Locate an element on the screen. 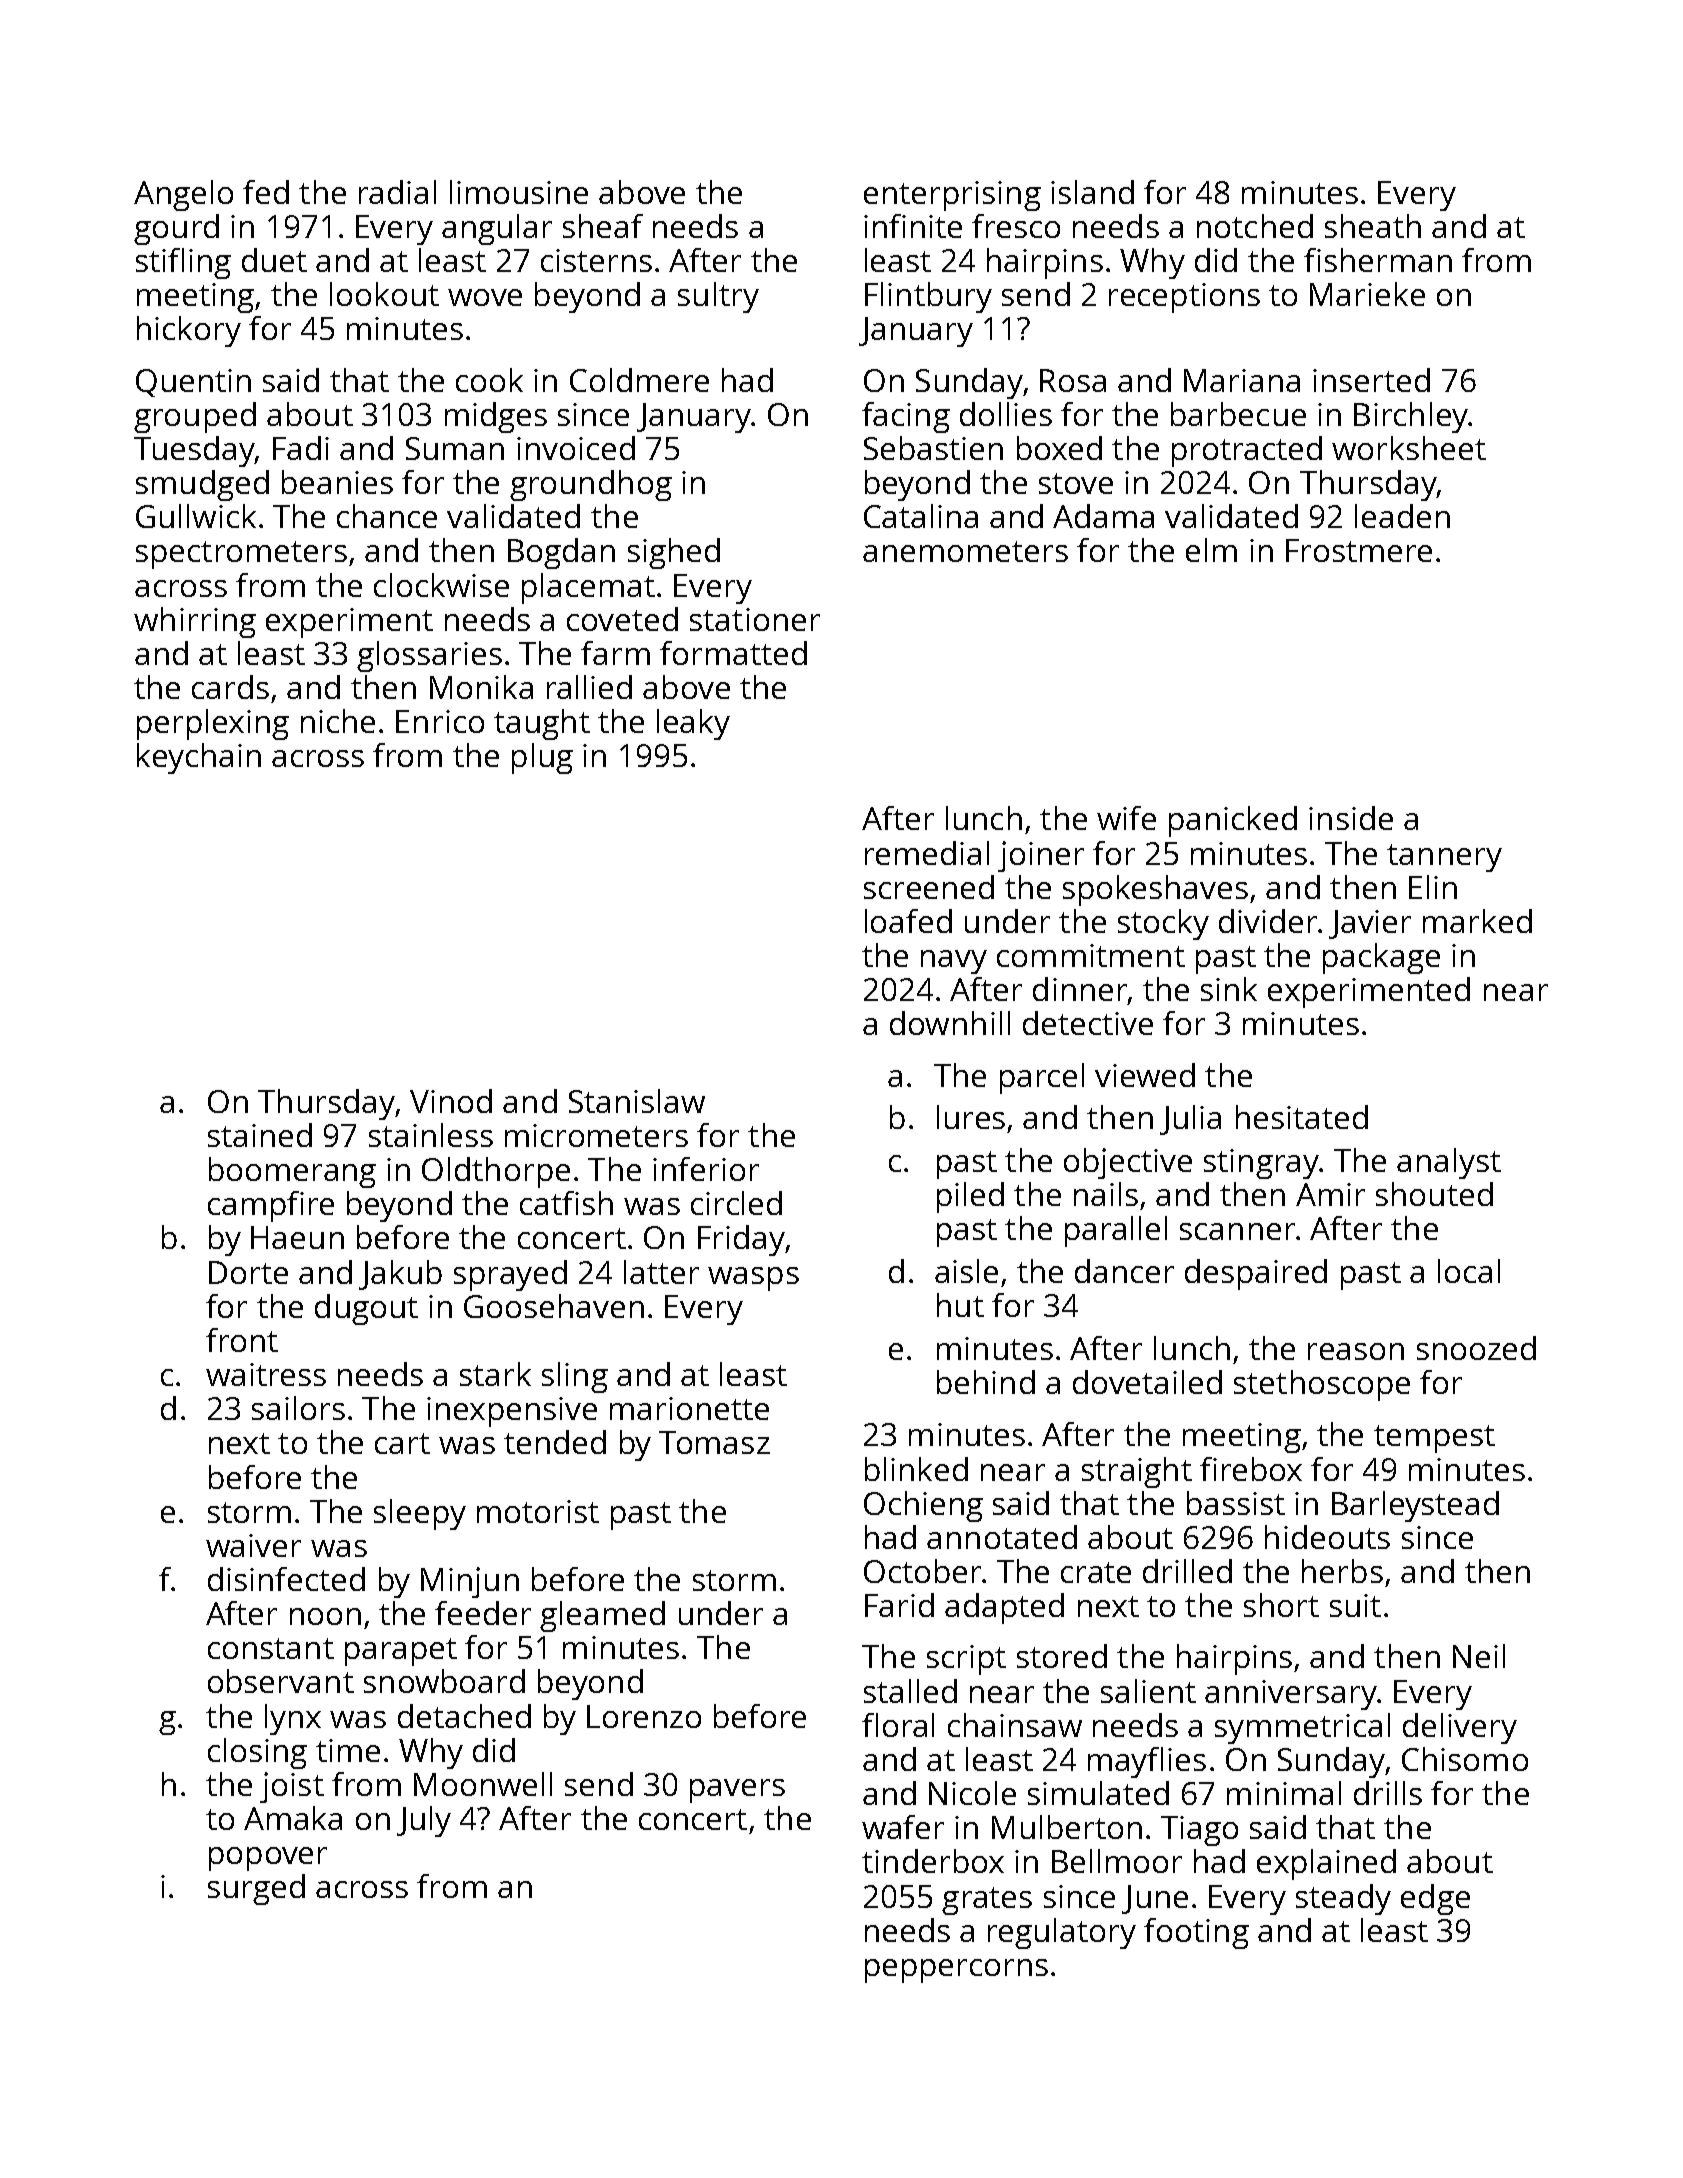 Image resolution: width=1683 pixels, height=2178 pixels. enterprising is located at coordinates (952, 196).
